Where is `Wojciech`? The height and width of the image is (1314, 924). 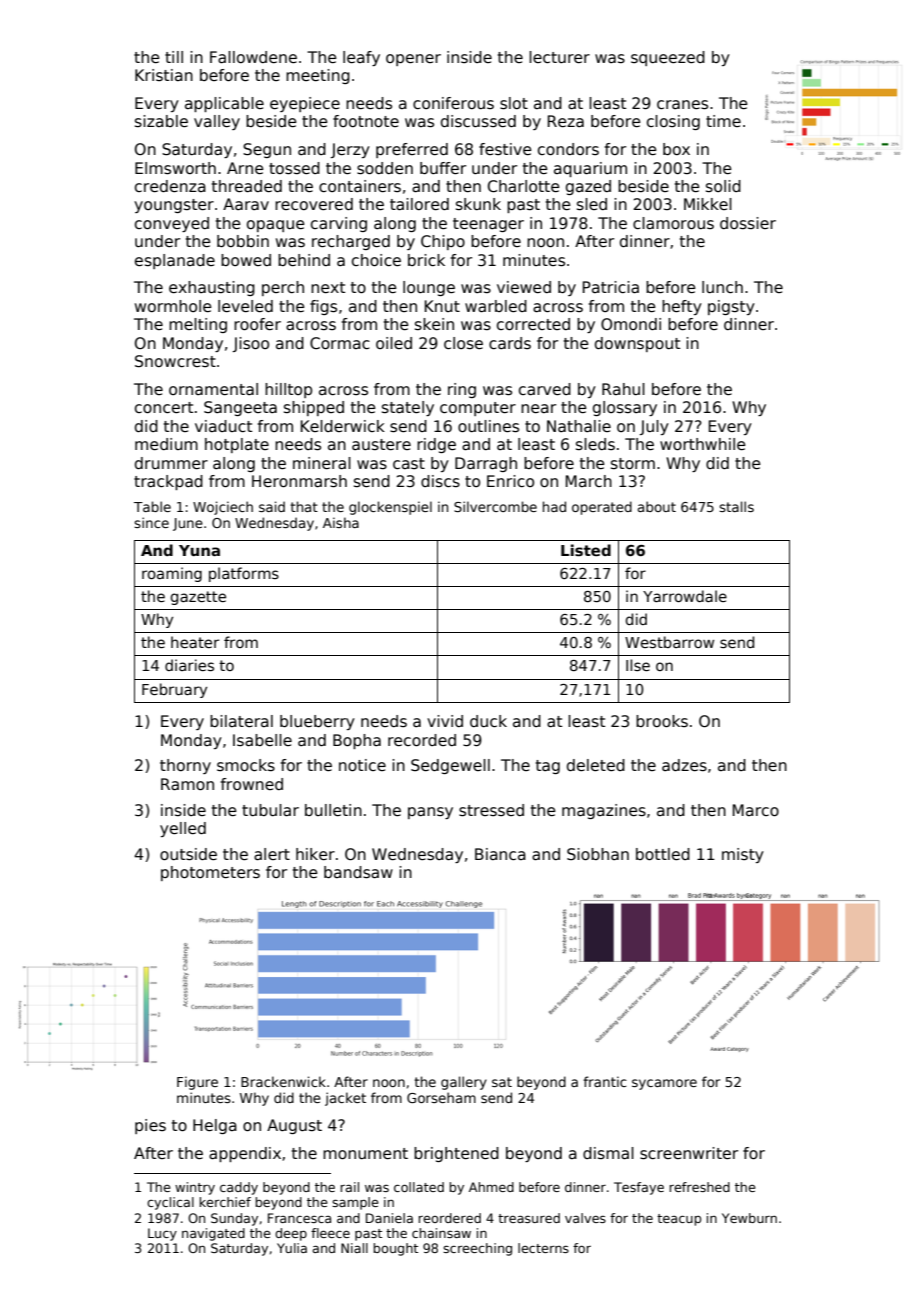 Wojciech is located at coordinates (223, 508).
